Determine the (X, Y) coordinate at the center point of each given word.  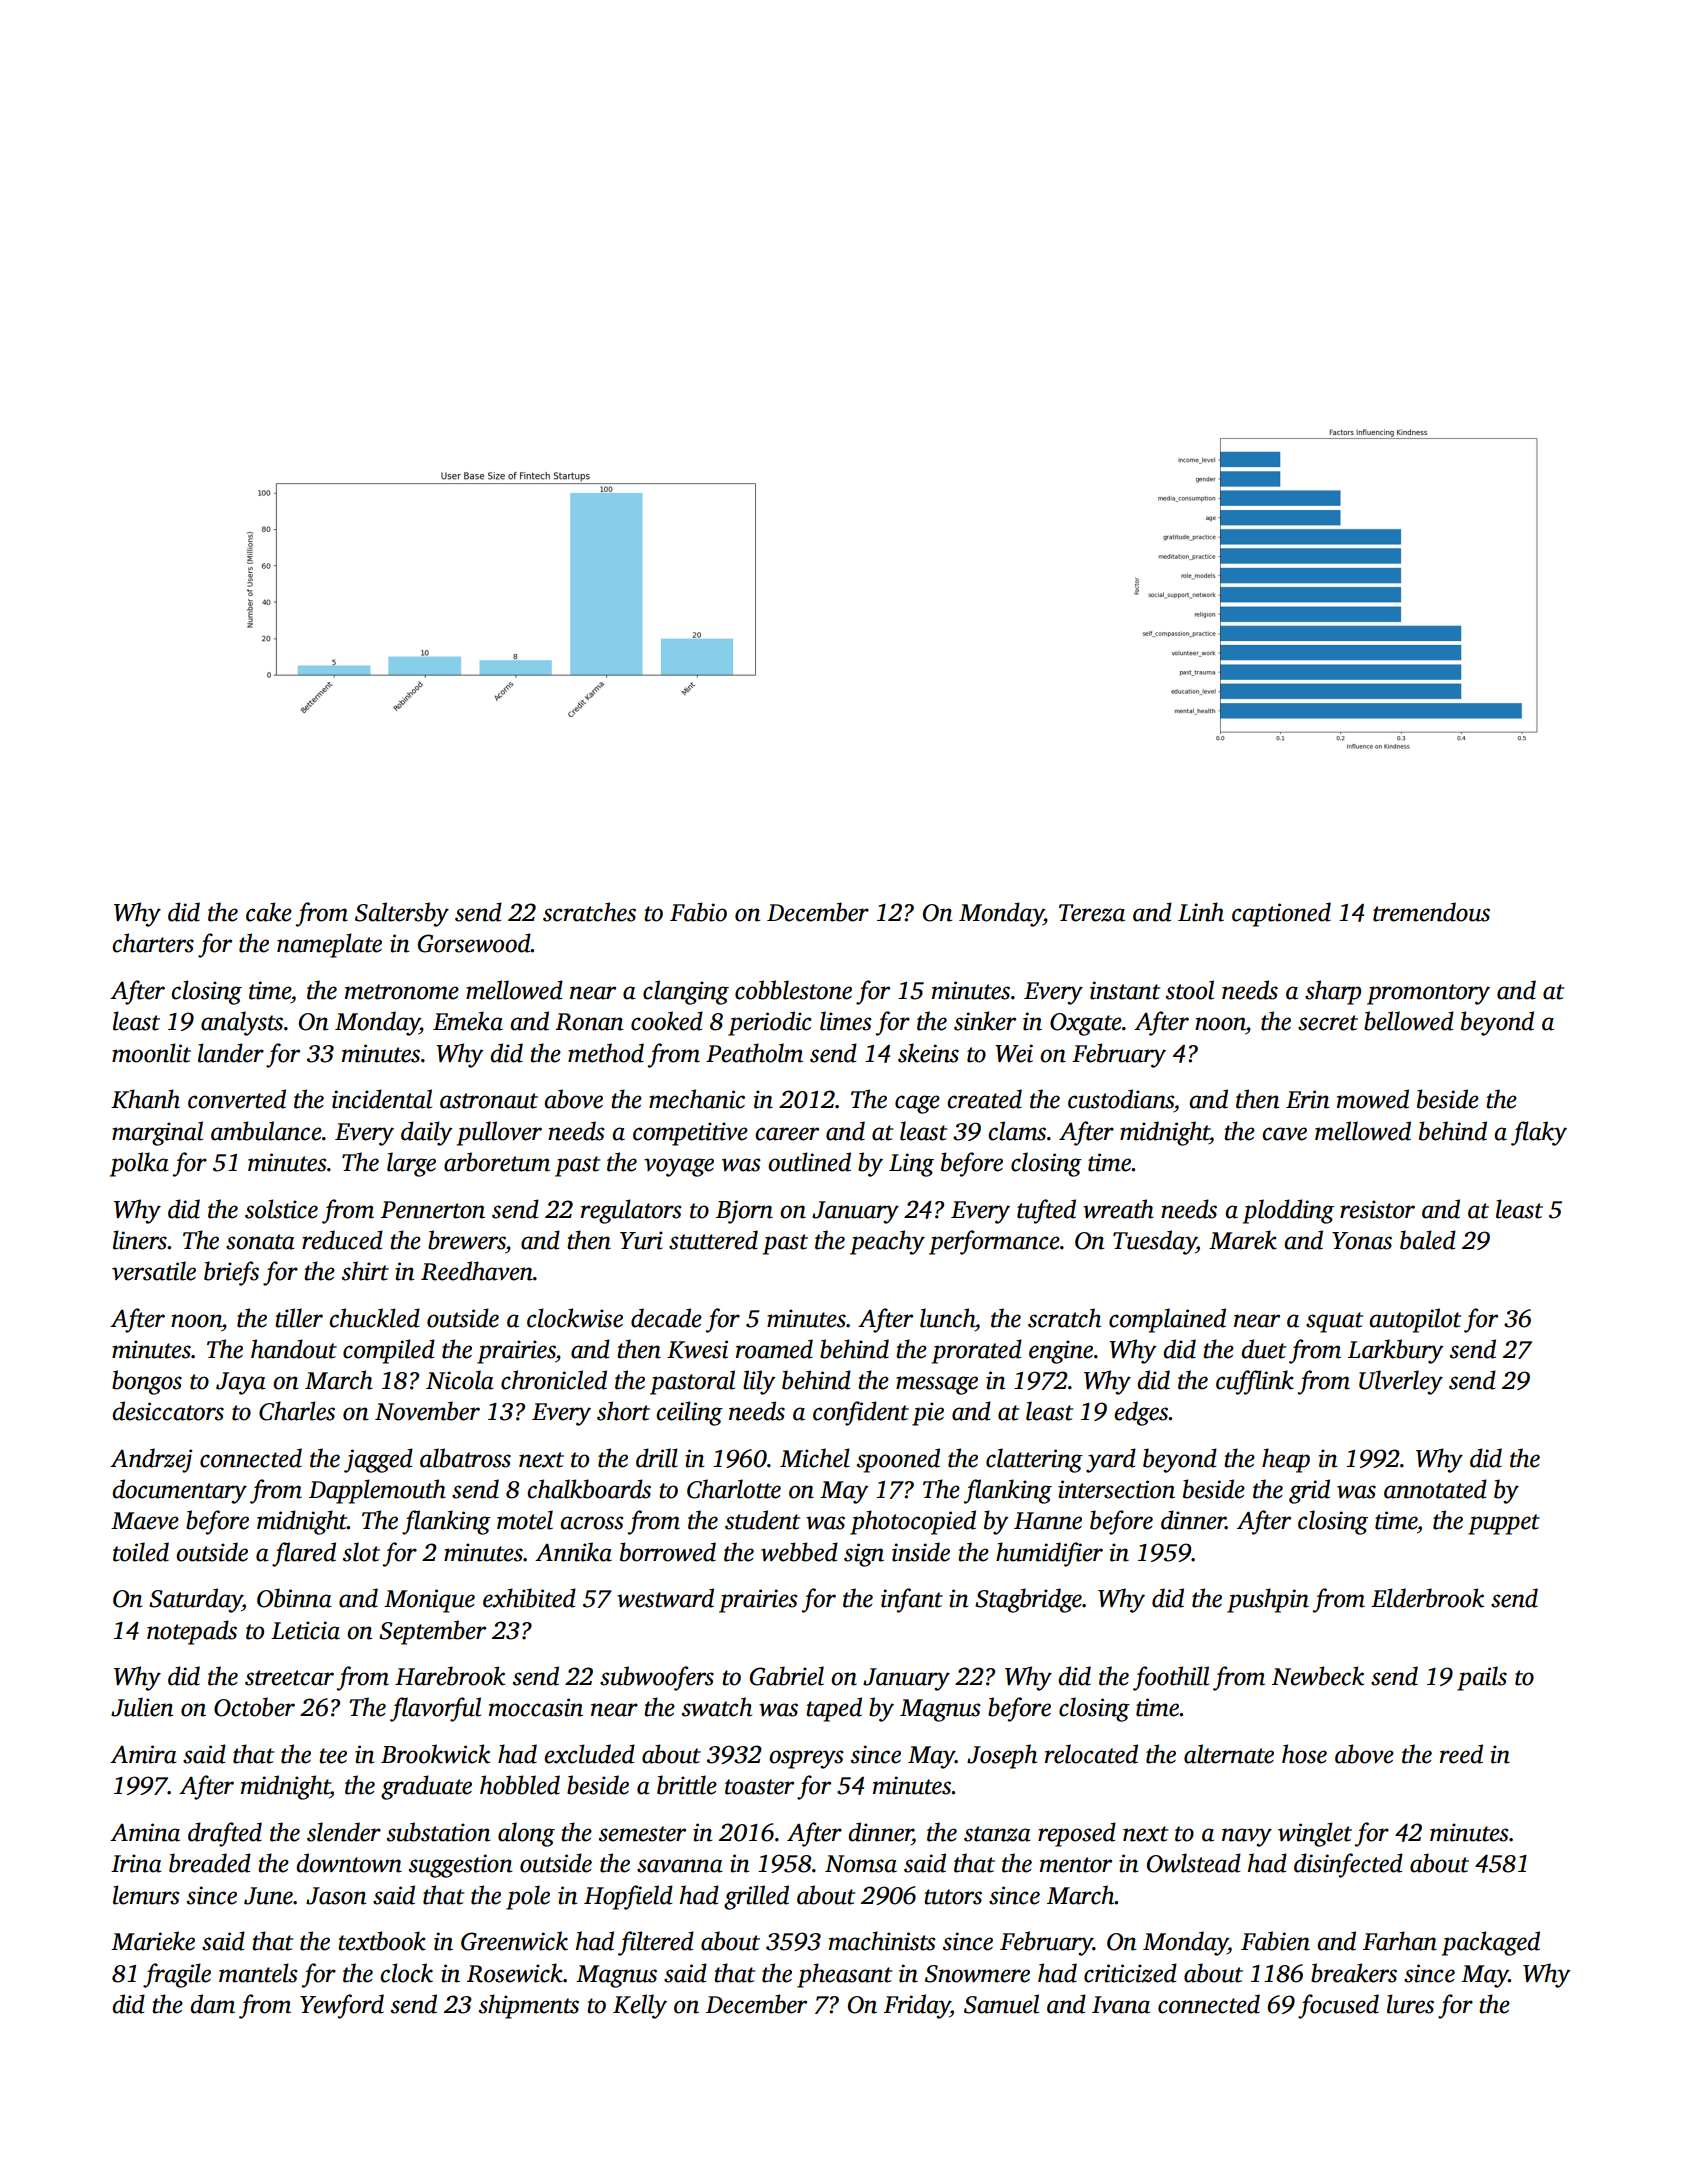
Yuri (641, 1240)
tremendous (1431, 912)
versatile (154, 1271)
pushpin (1268, 1600)
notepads (192, 1632)
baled (1428, 1240)
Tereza (1092, 913)
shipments (529, 2006)
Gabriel (787, 1676)
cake (269, 912)
